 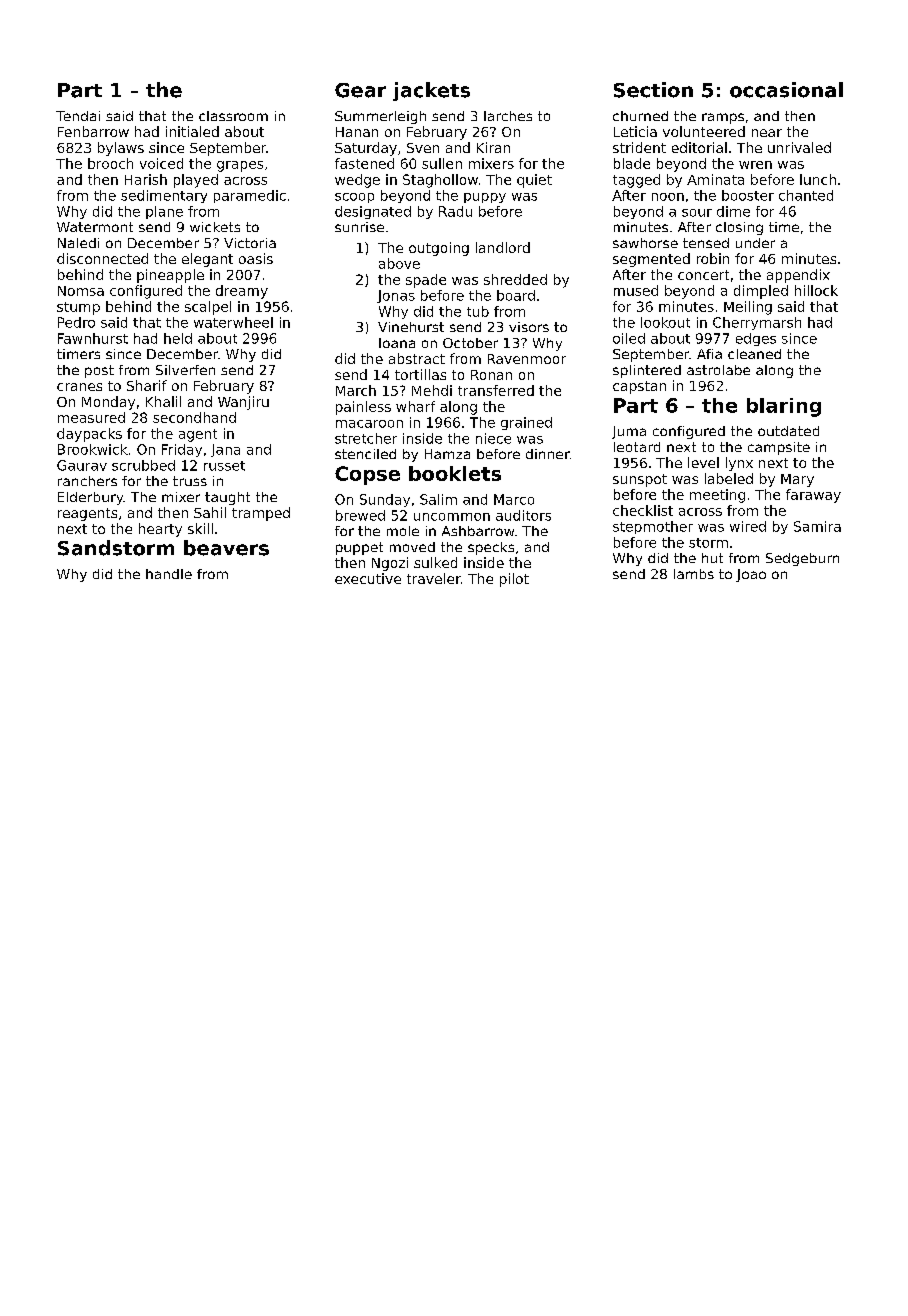 I want to click on under, so click(x=755, y=243).
